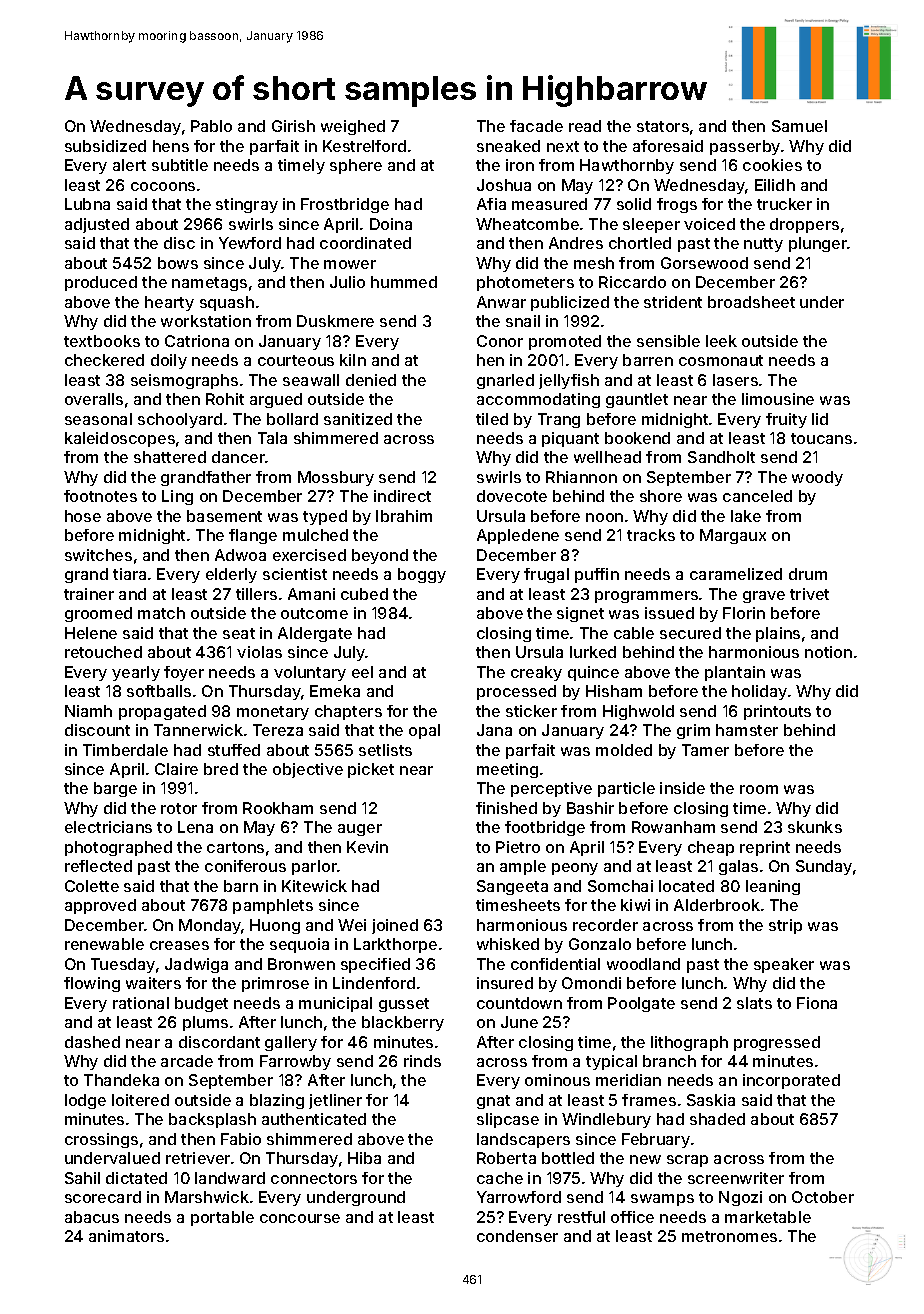 The height and width of the screenshot is (1314, 924). What do you see at coordinates (663, 126) in the screenshot?
I see `stators` at bounding box center [663, 126].
